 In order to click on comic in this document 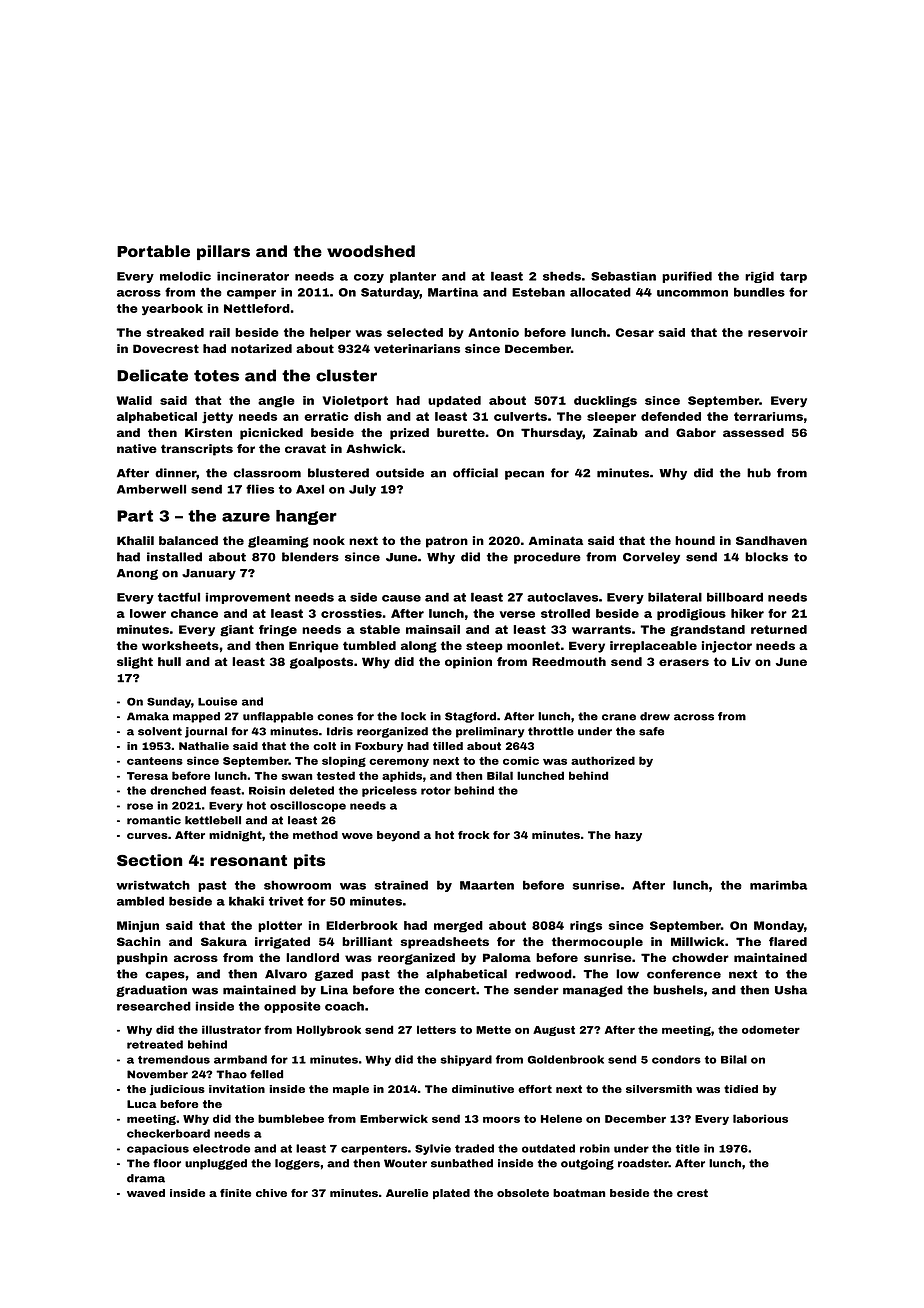, I will do `click(521, 760)`.
